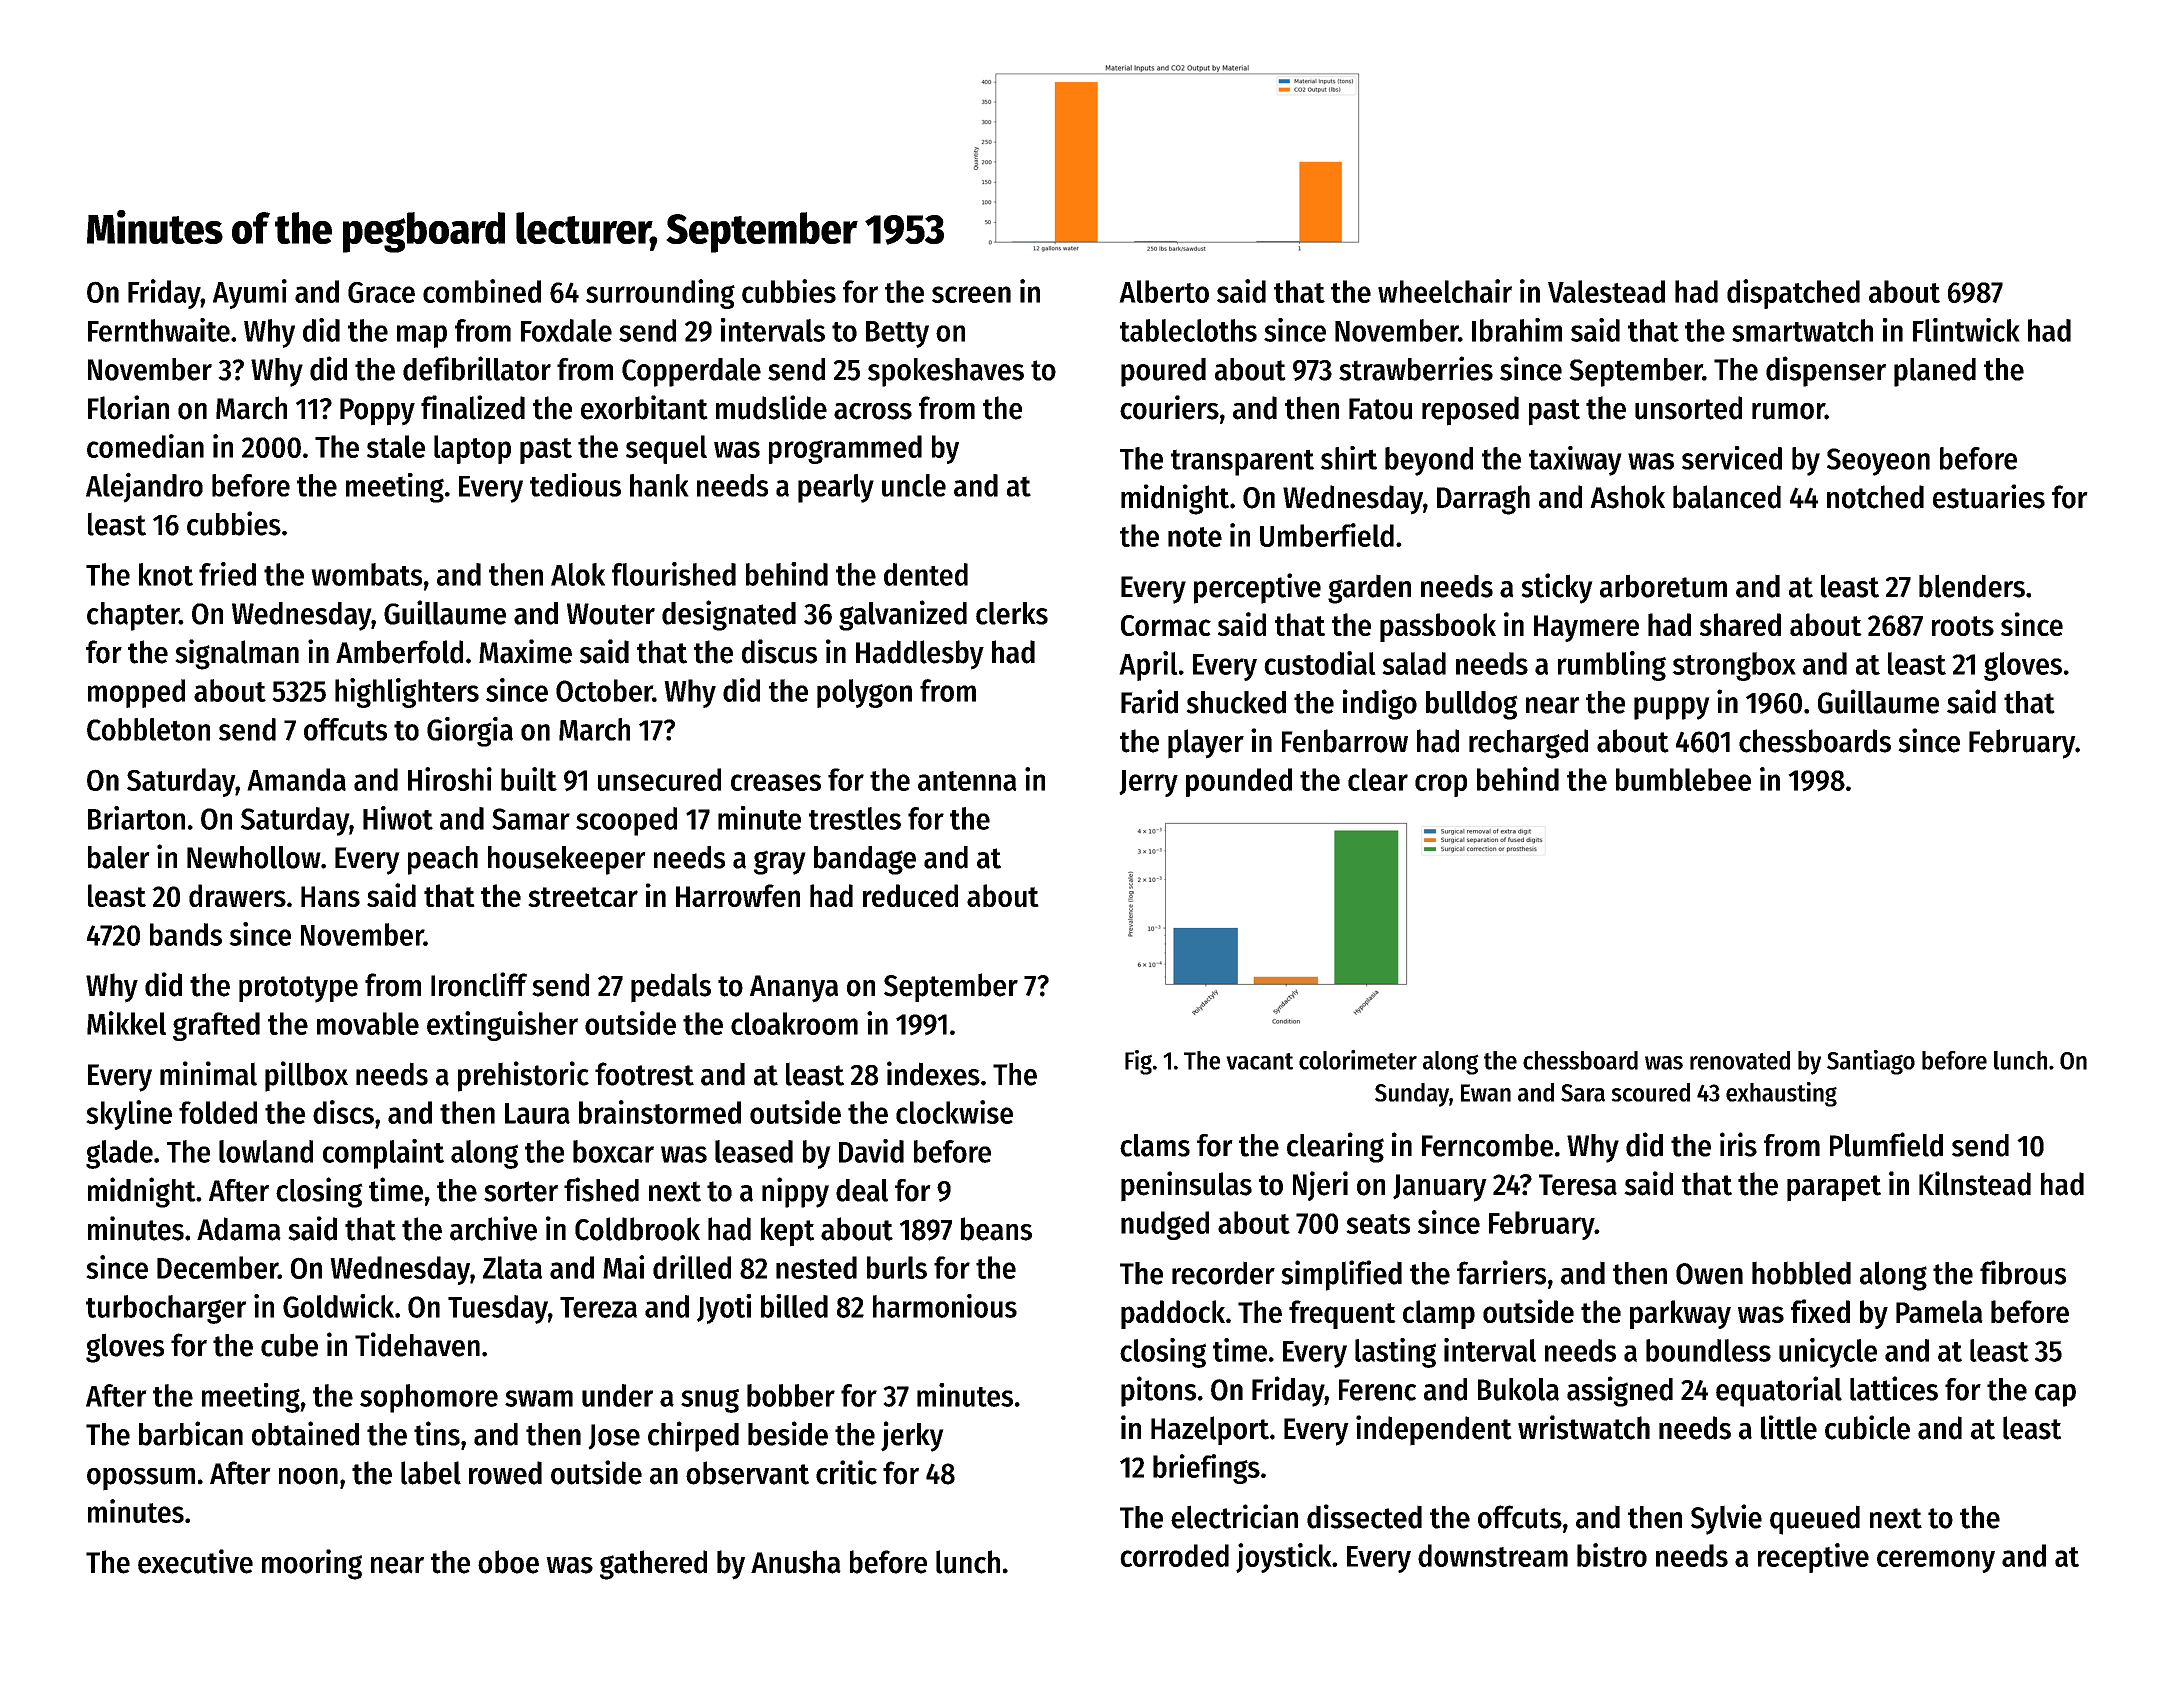 The image size is (2178, 1683). I want to click on Samar, so click(531, 819).
